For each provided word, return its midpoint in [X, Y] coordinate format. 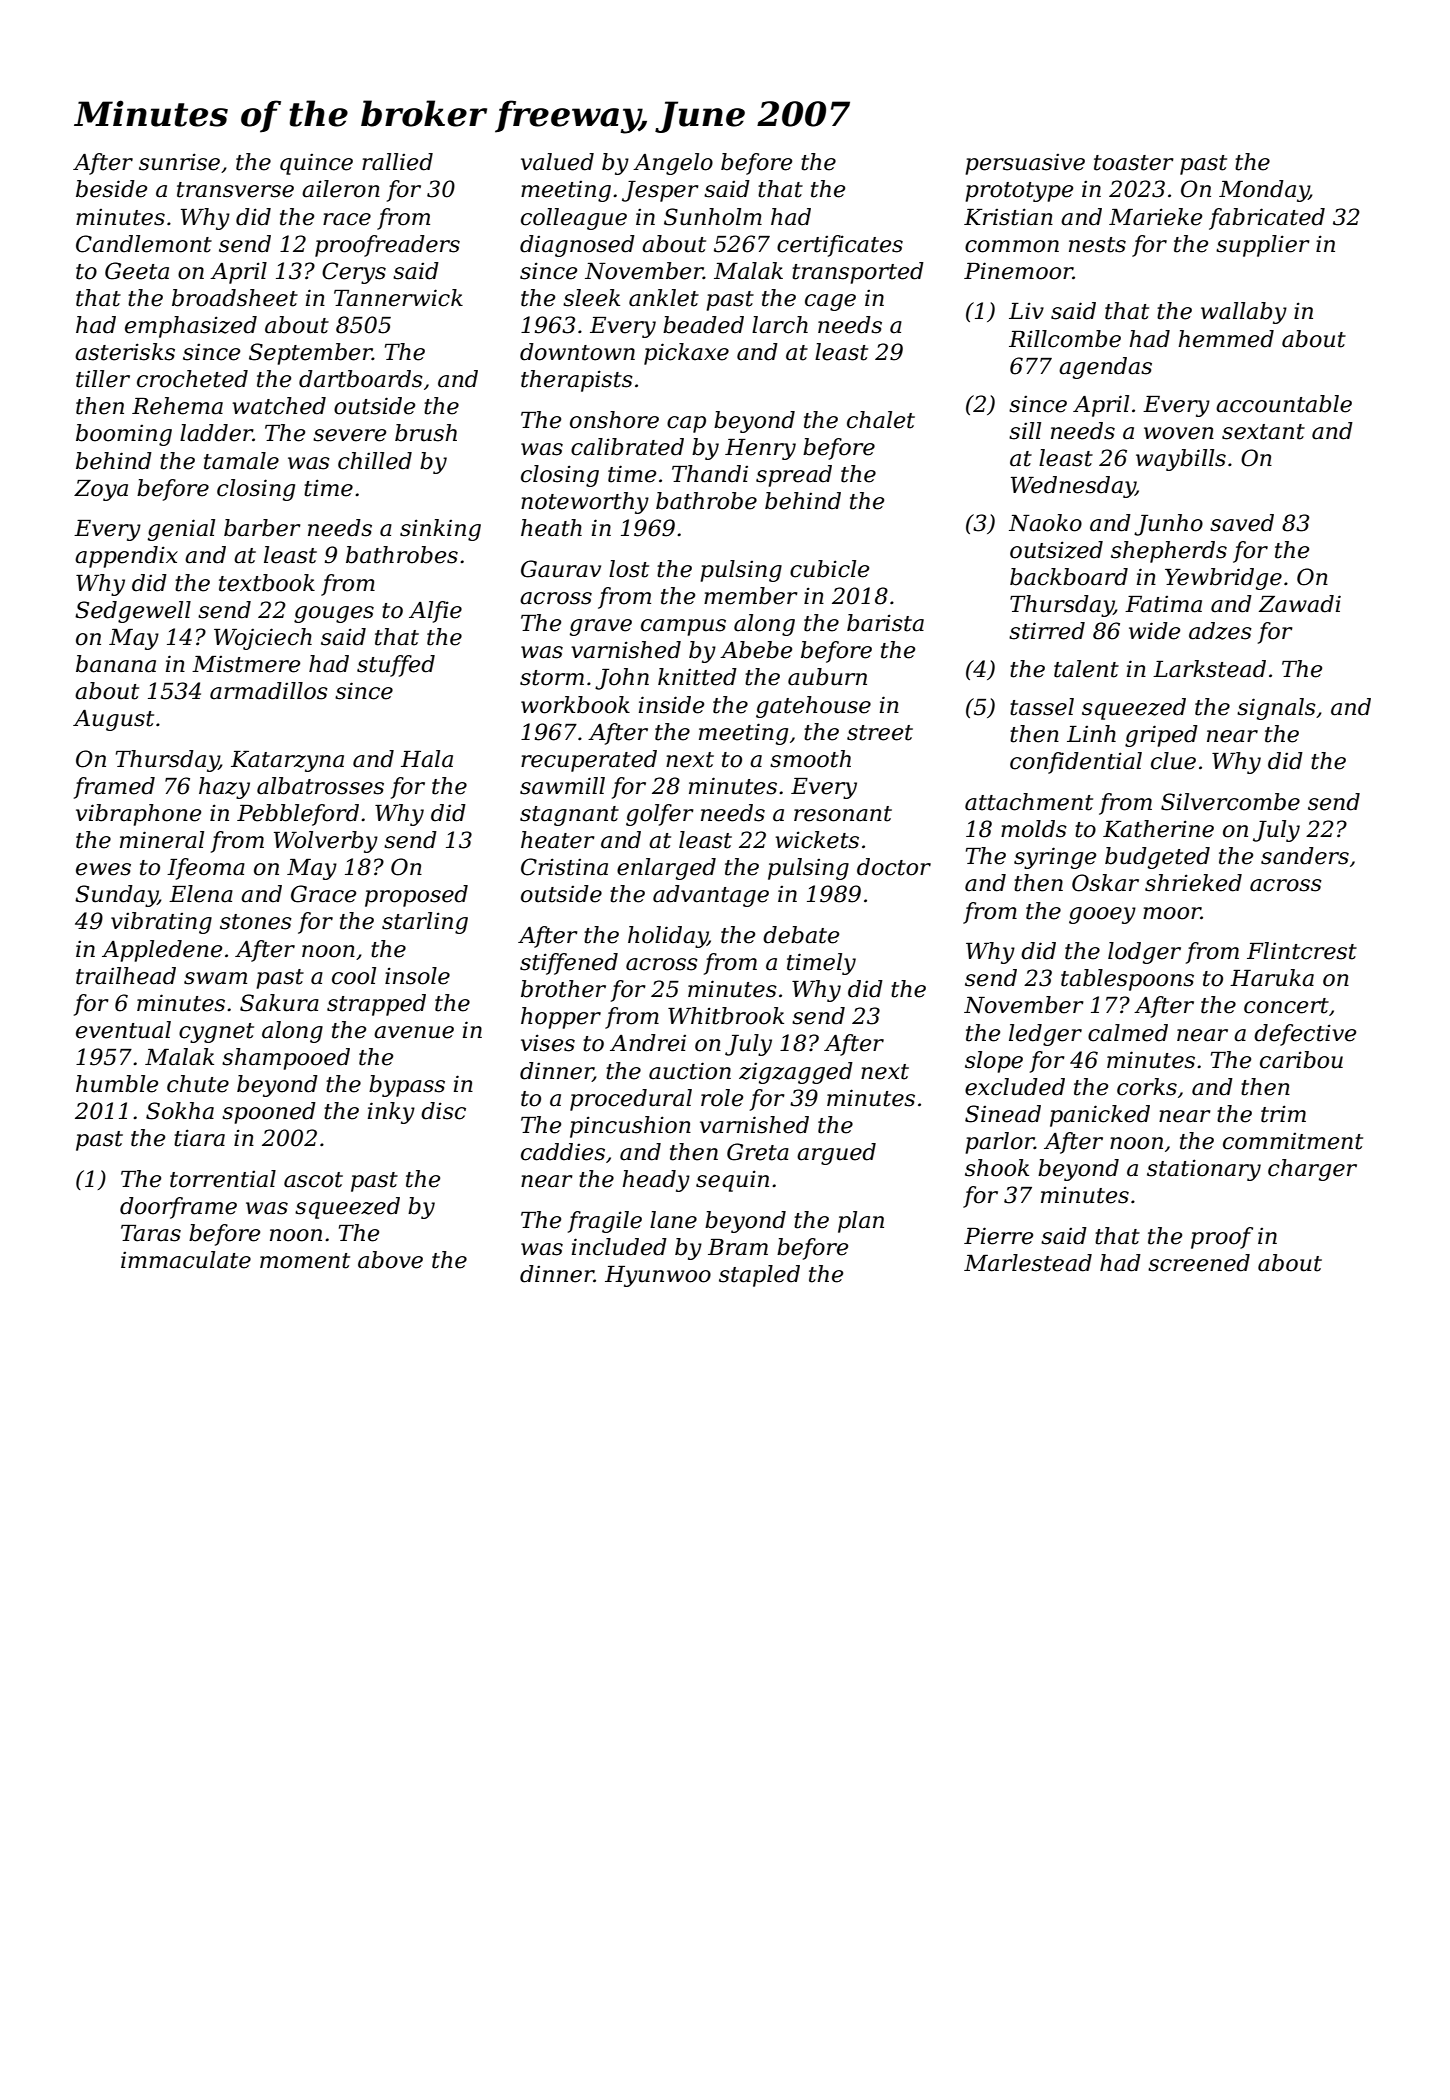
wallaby [1244, 313]
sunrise [179, 162]
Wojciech [263, 639]
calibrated [627, 447]
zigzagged [796, 1073]
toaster [1134, 163]
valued [557, 162]
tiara [199, 1138]
